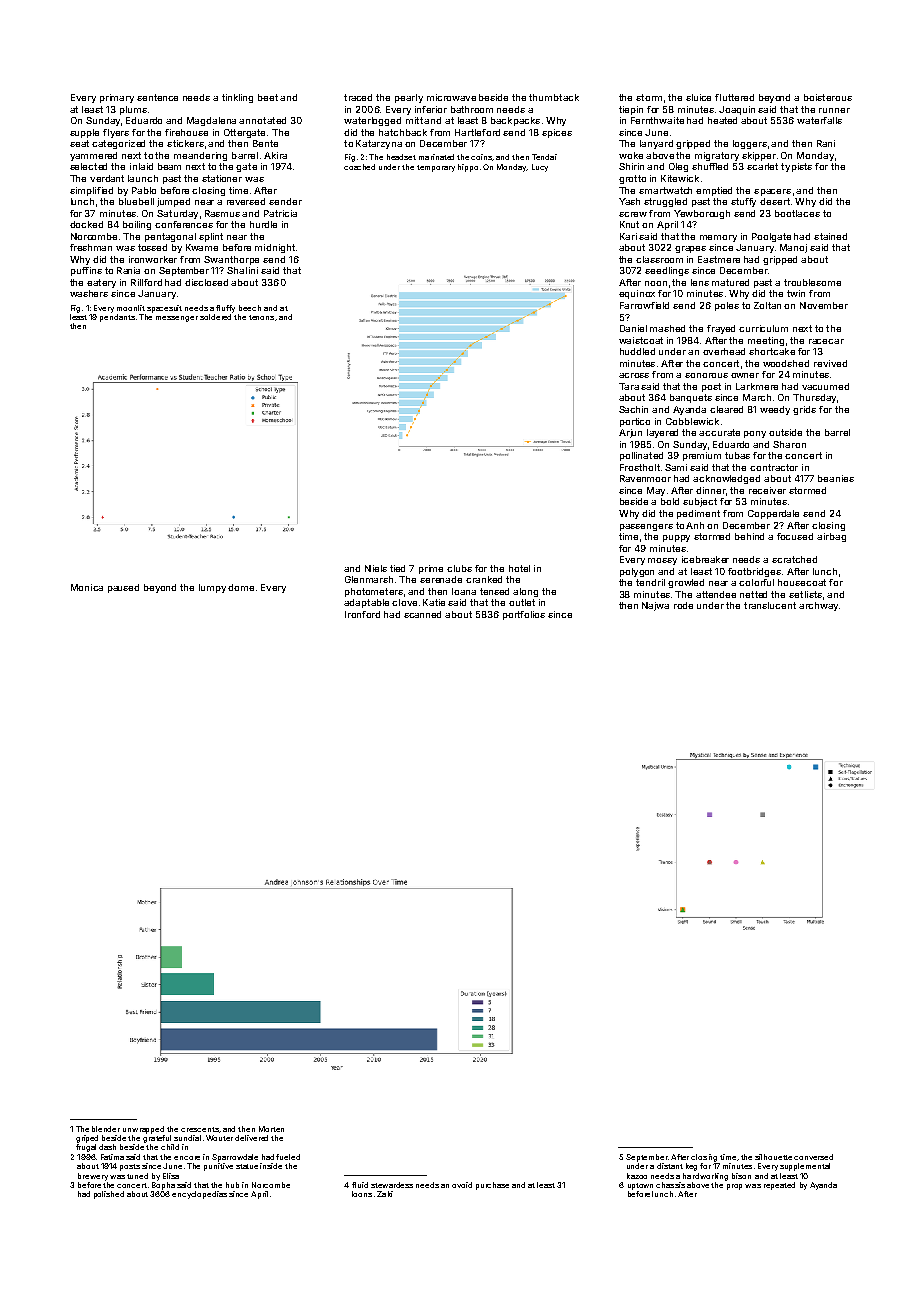 The height and width of the image is (1308, 924). I want to click on conversed, so click(813, 1157).
